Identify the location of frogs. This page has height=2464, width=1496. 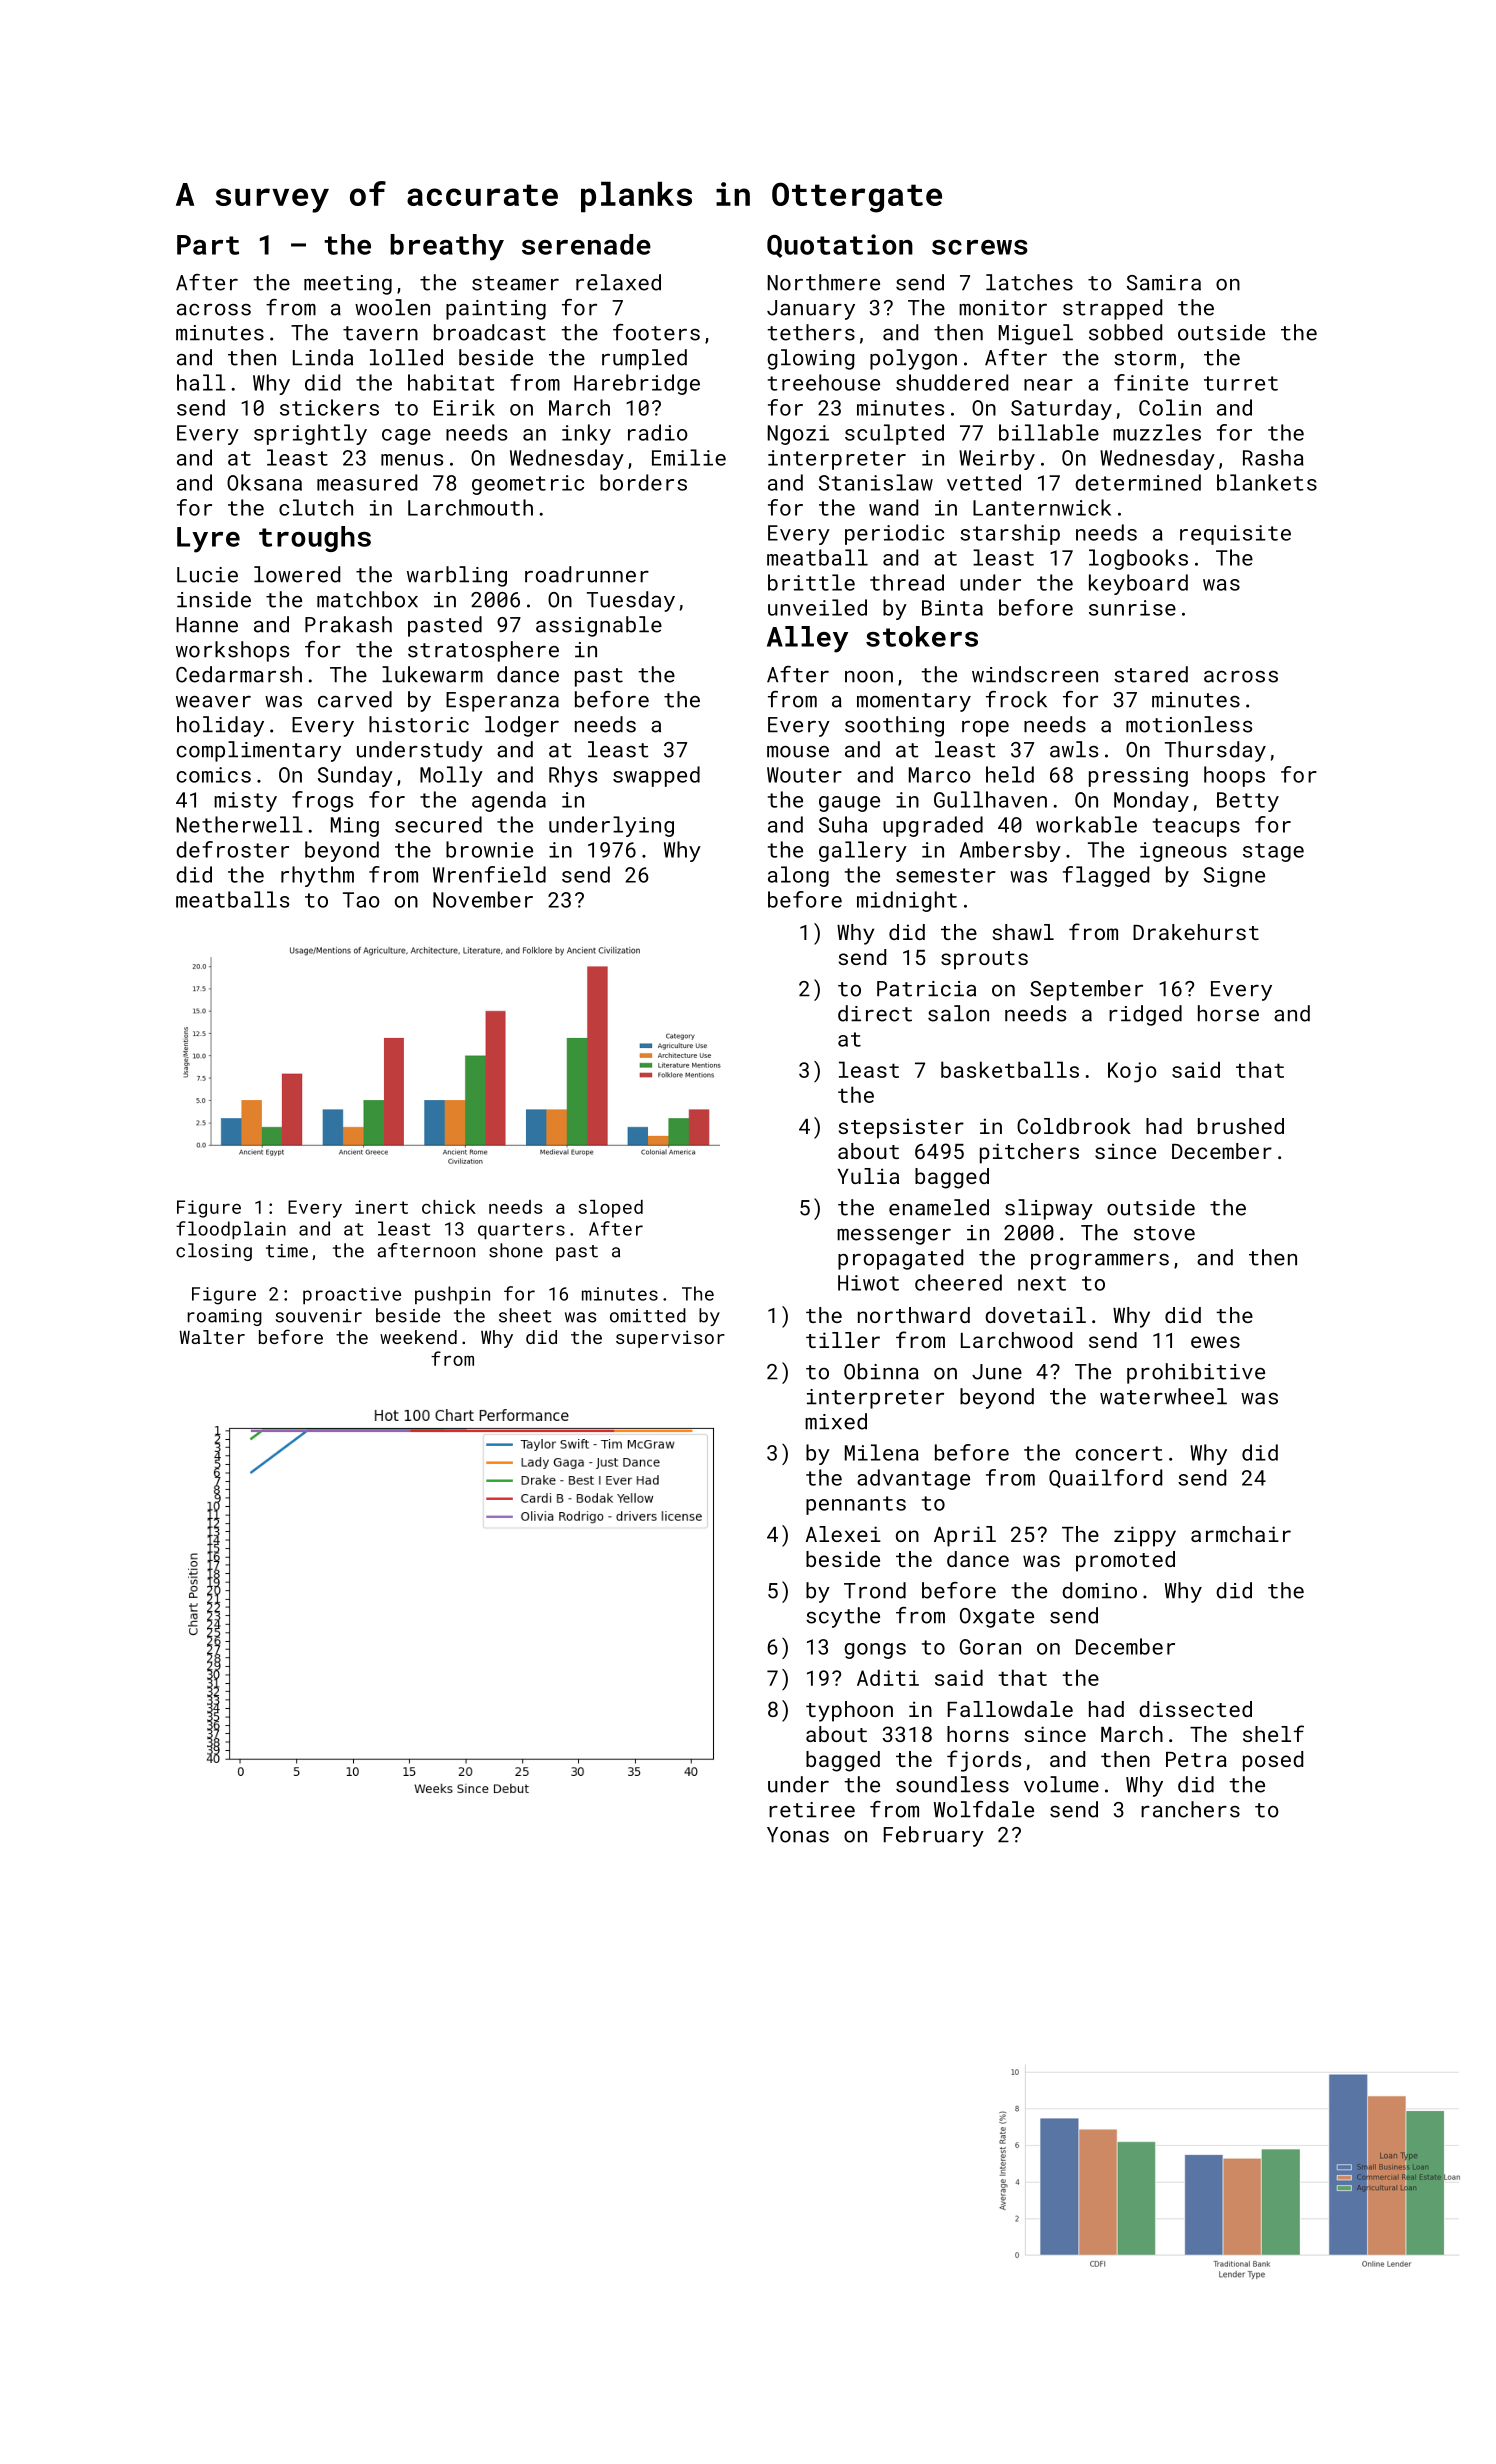
(322, 801).
